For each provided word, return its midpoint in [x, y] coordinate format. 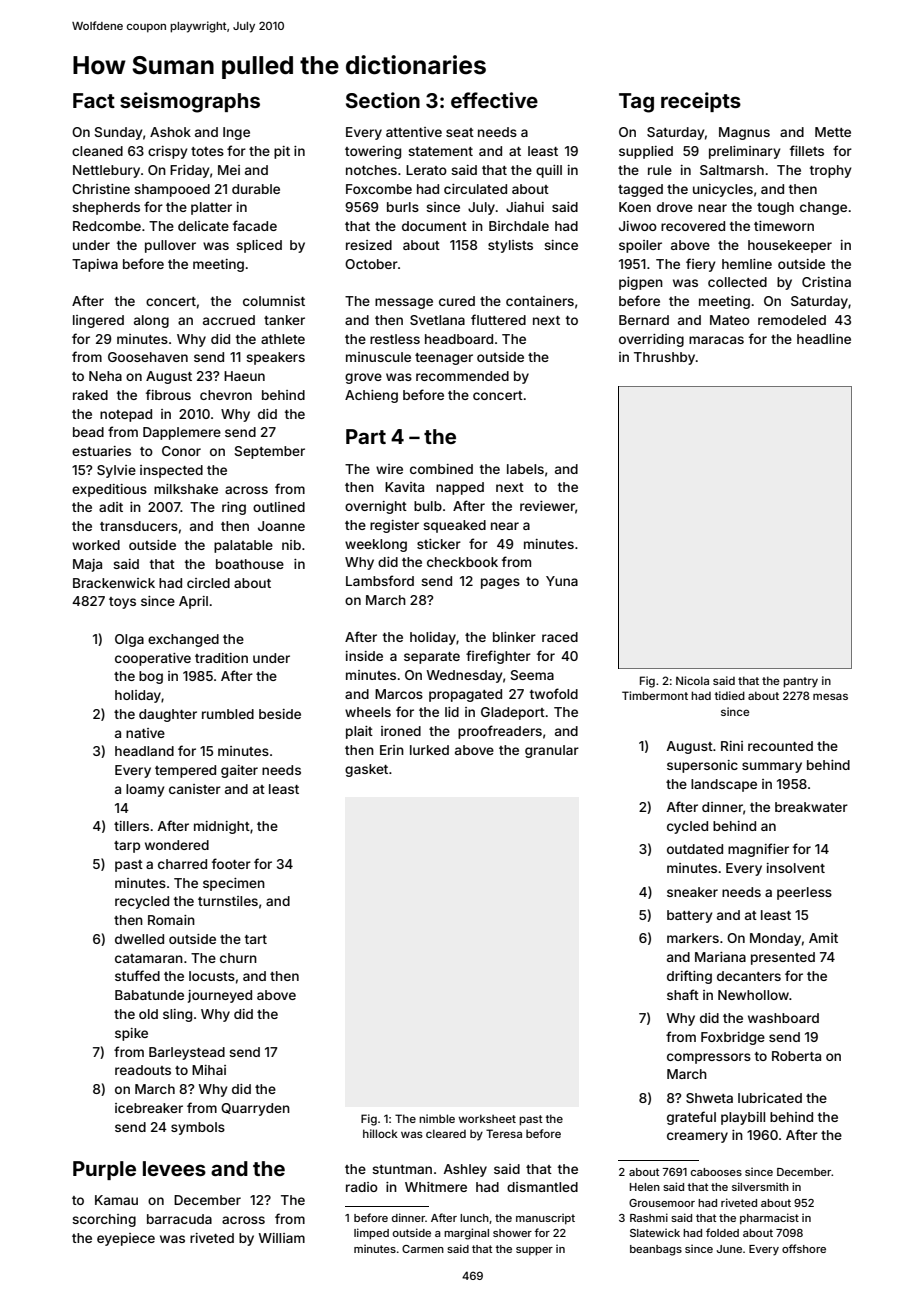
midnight [222, 827]
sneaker [692, 892]
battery [690, 916]
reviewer [547, 506]
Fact [94, 100]
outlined [279, 507]
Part [366, 436]
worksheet [487, 1118]
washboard [783, 1018]
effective [494, 100]
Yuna [562, 581]
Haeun [244, 376]
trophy [831, 171]
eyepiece [126, 1239]
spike [131, 1034]
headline [824, 339]
